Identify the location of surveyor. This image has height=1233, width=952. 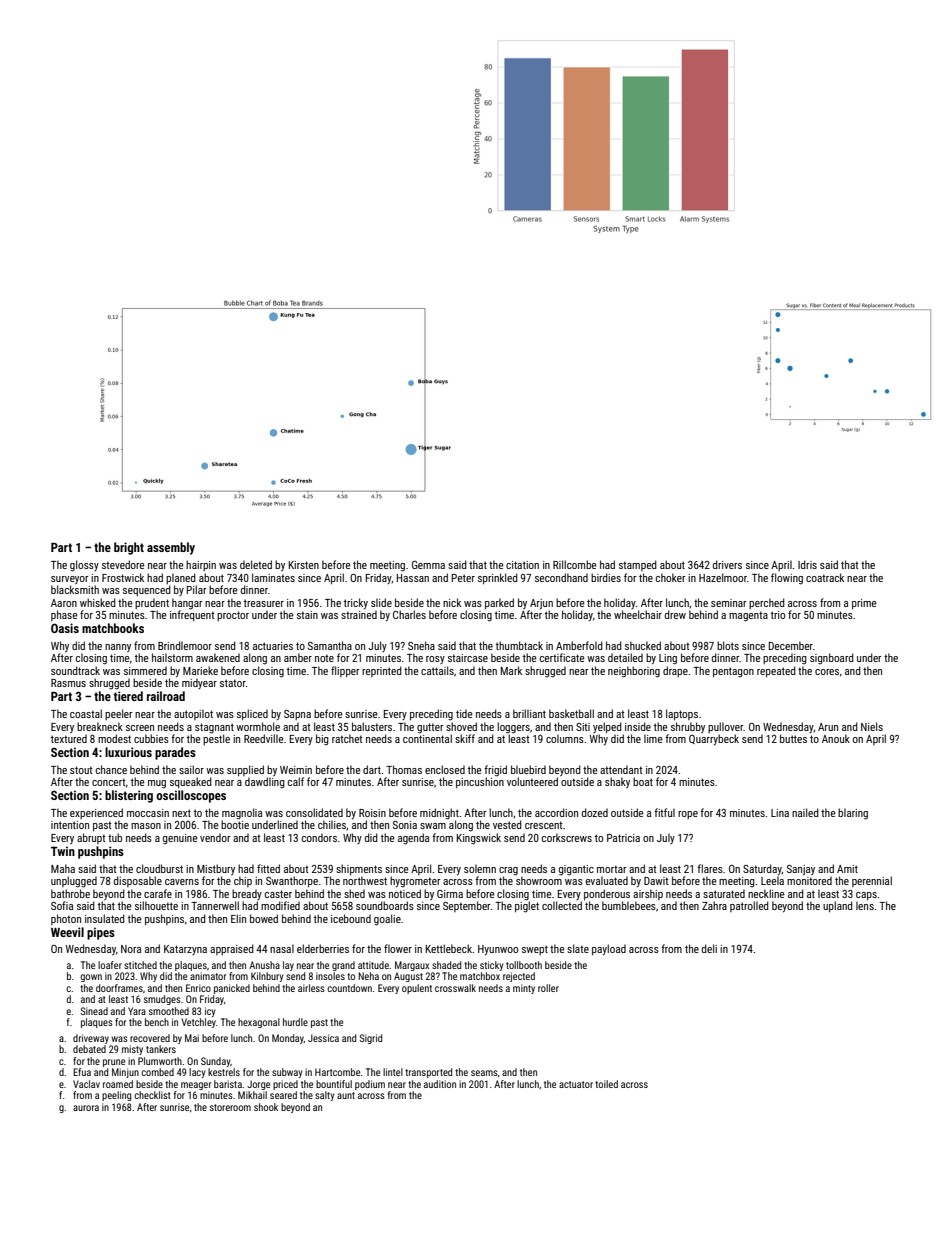
(69, 580).
